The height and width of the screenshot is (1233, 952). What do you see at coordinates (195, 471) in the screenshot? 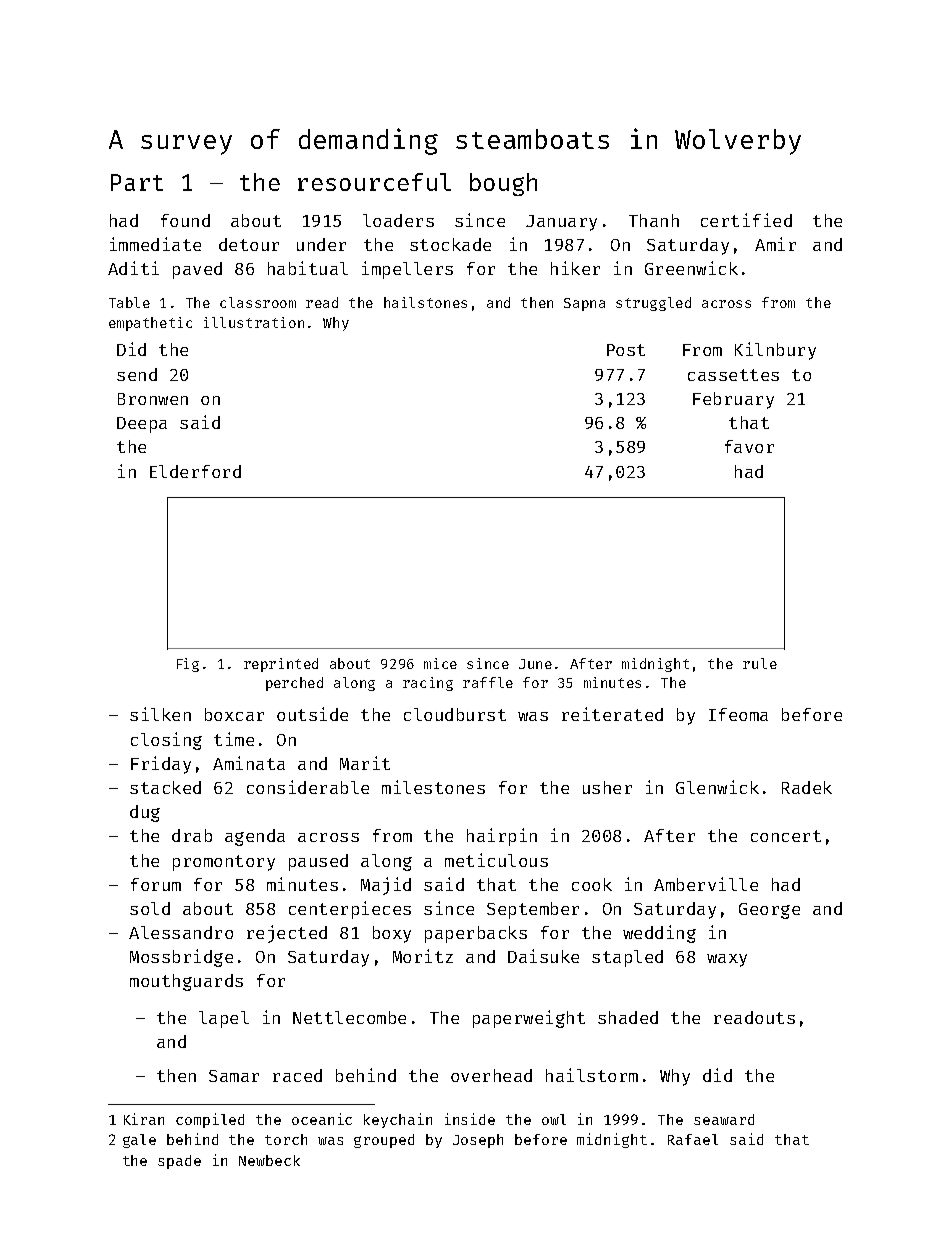
I see `Elderford` at bounding box center [195, 471].
